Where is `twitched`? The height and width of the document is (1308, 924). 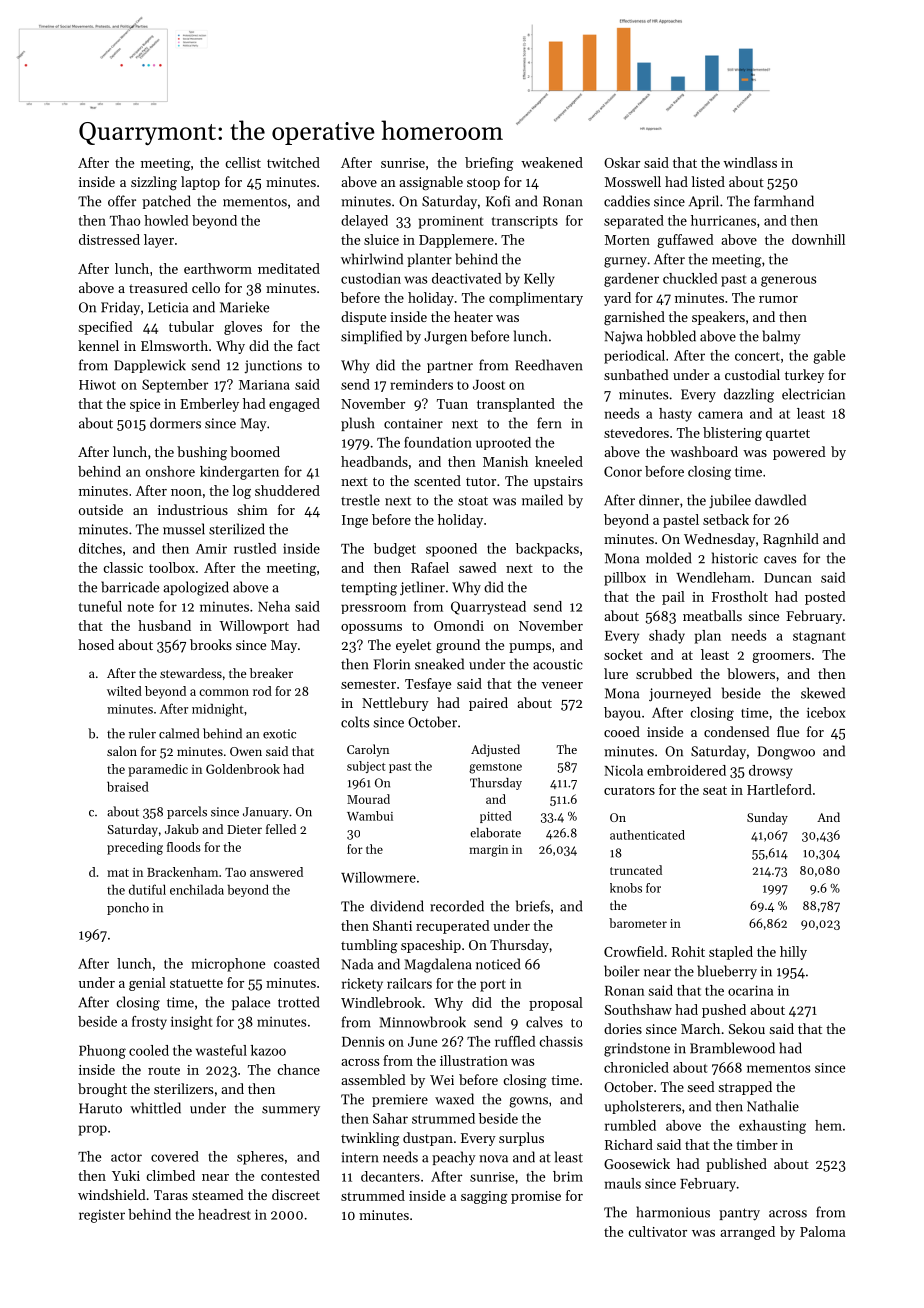 twitched is located at coordinates (293, 162).
